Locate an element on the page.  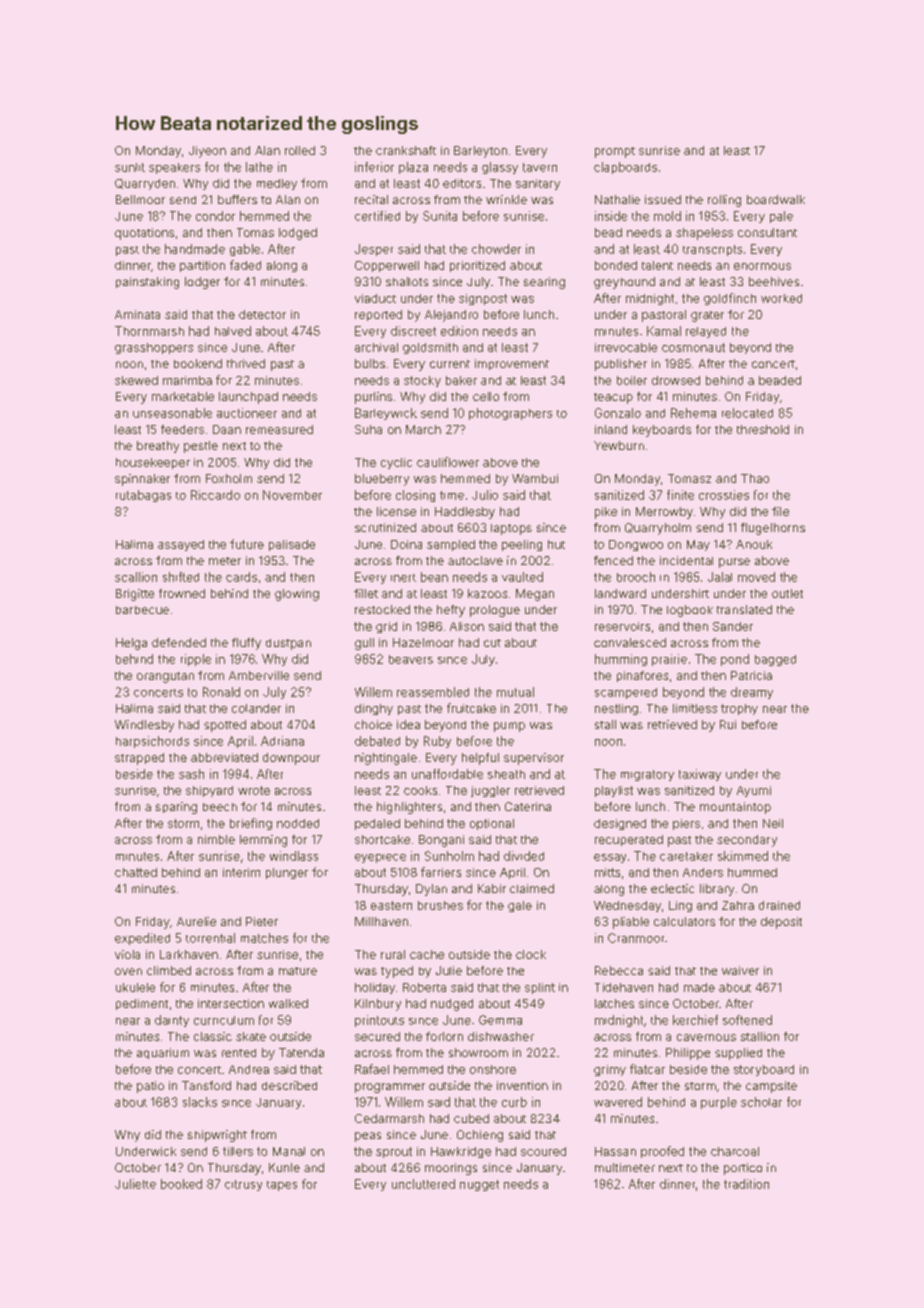
waiver is located at coordinates (740, 970).
